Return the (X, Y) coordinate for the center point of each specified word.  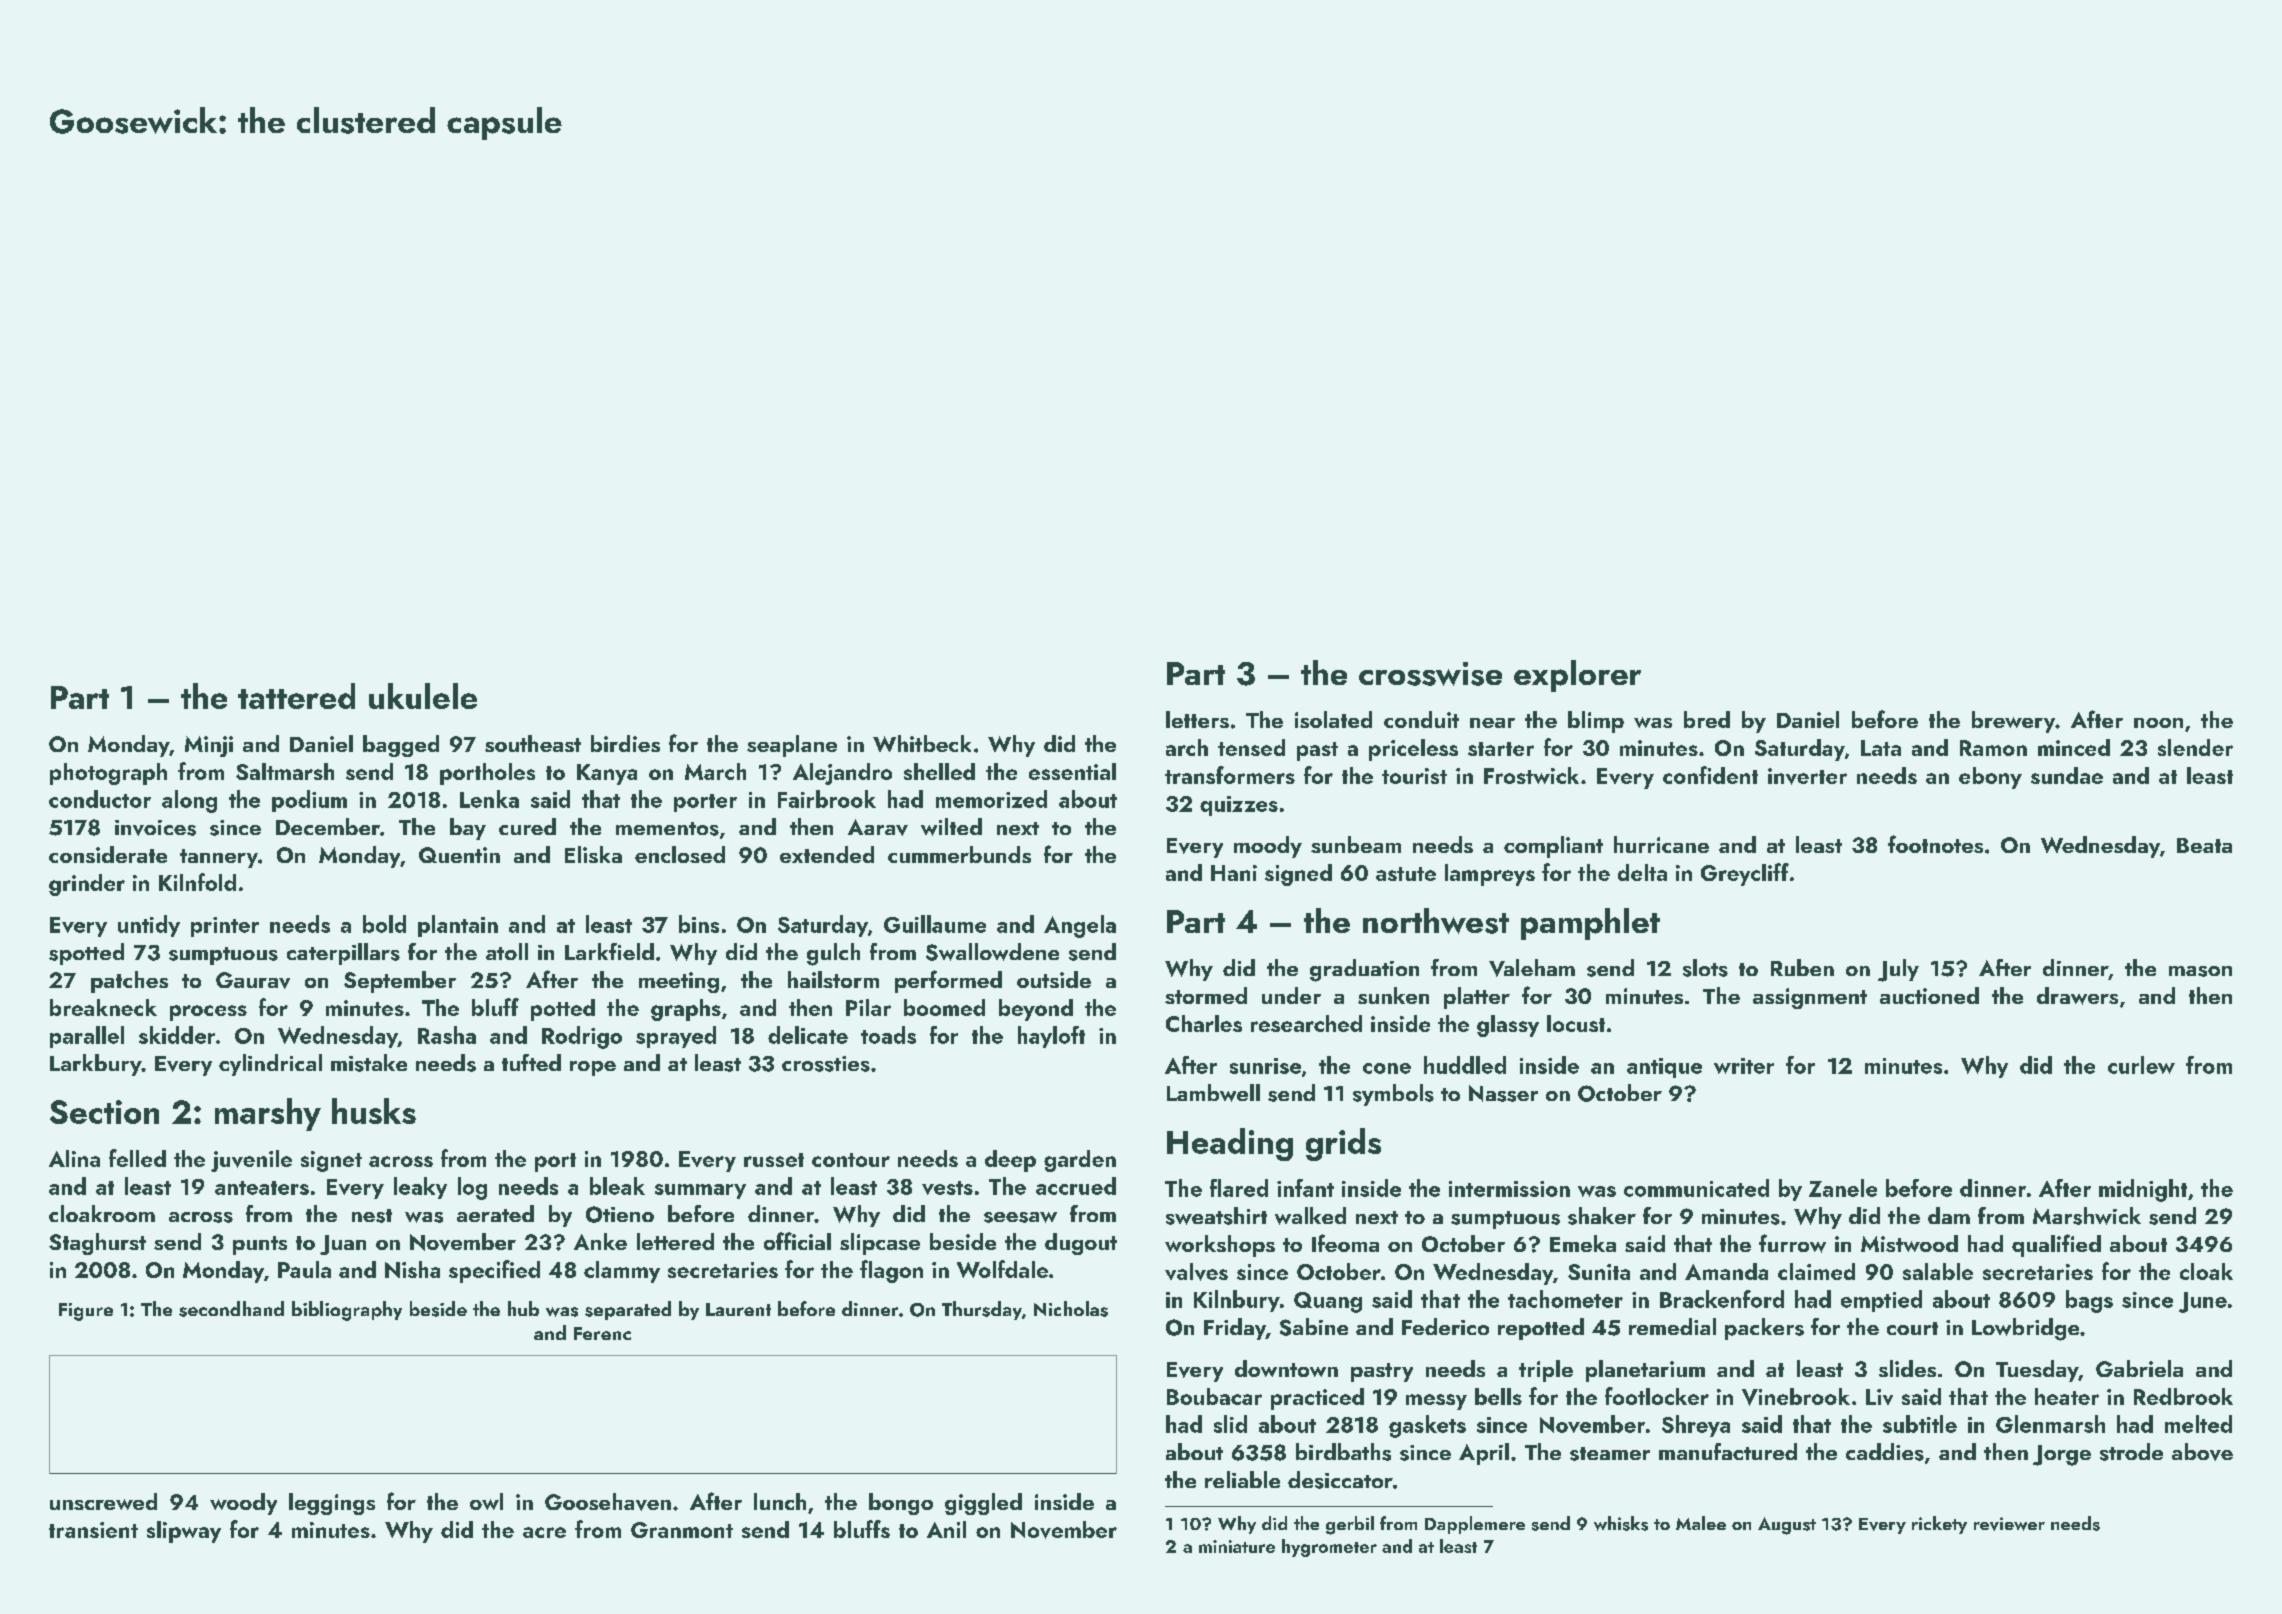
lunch (780, 1501)
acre (544, 1532)
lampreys (1490, 875)
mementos (667, 829)
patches (129, 982)
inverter (1807, 776)
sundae (2067, 775)
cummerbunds (959, 854)
